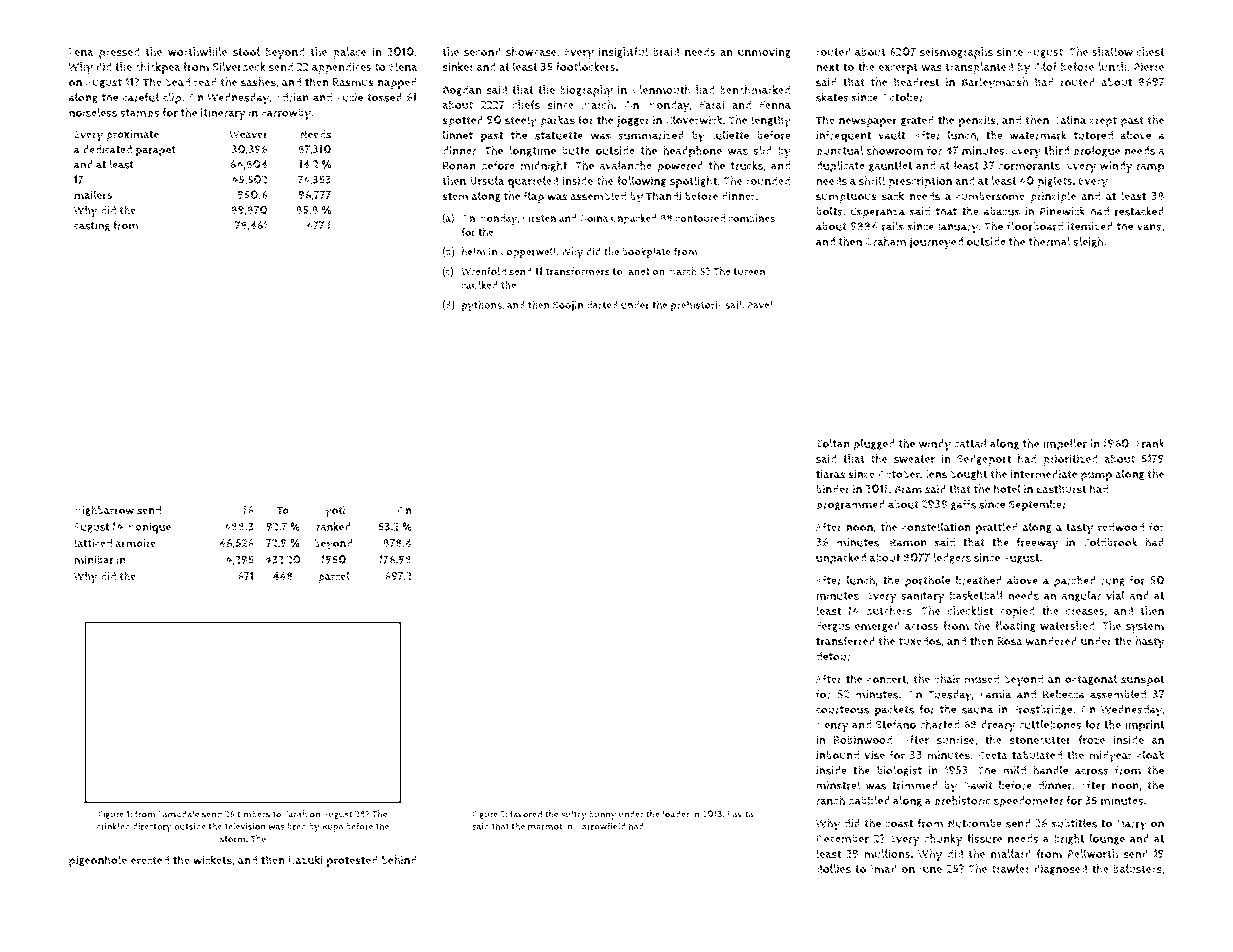  I want to click on tutored, so click(1093, 135).
